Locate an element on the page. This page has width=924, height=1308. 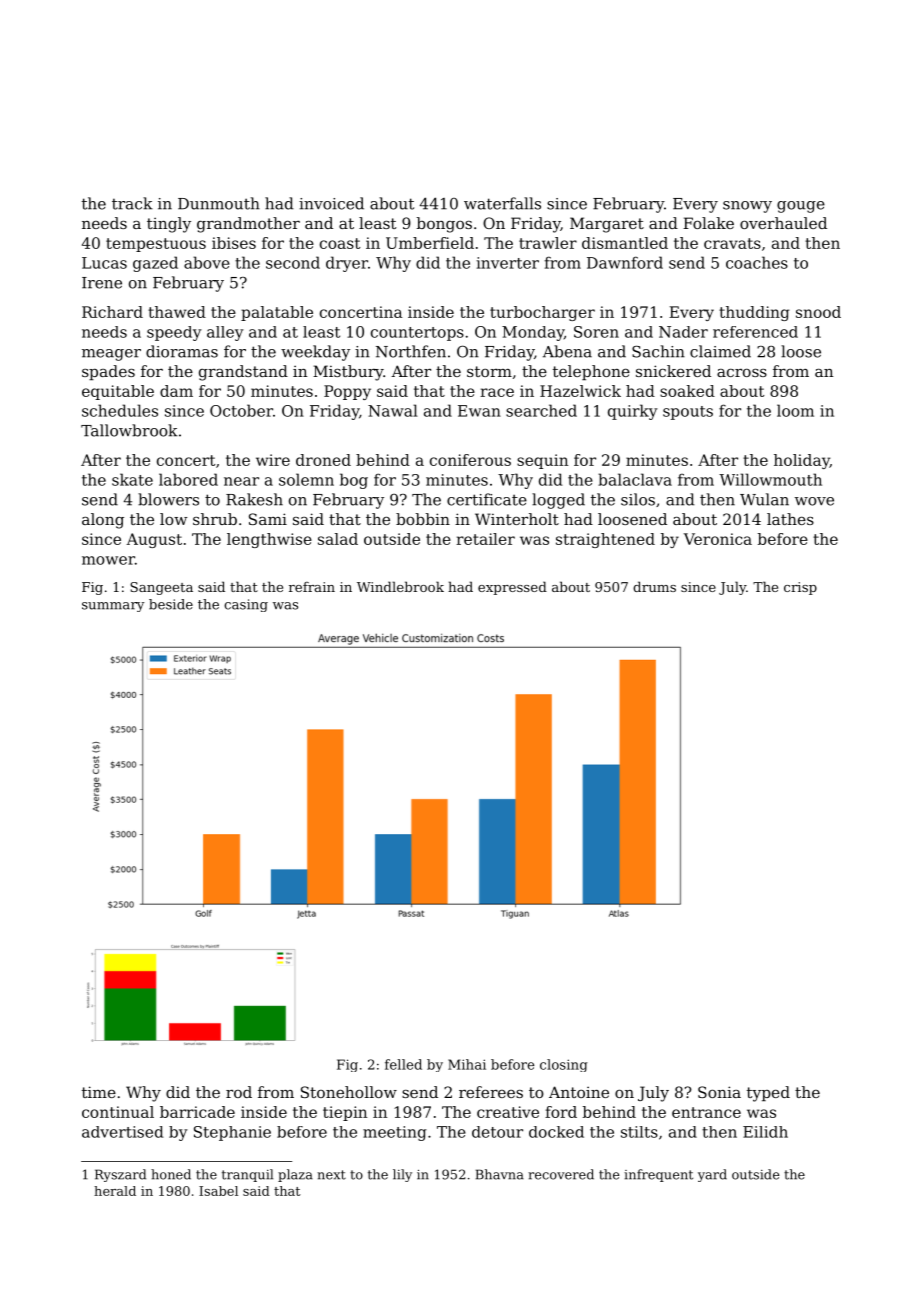
Isabel is located at coordinates (218, 1191).
